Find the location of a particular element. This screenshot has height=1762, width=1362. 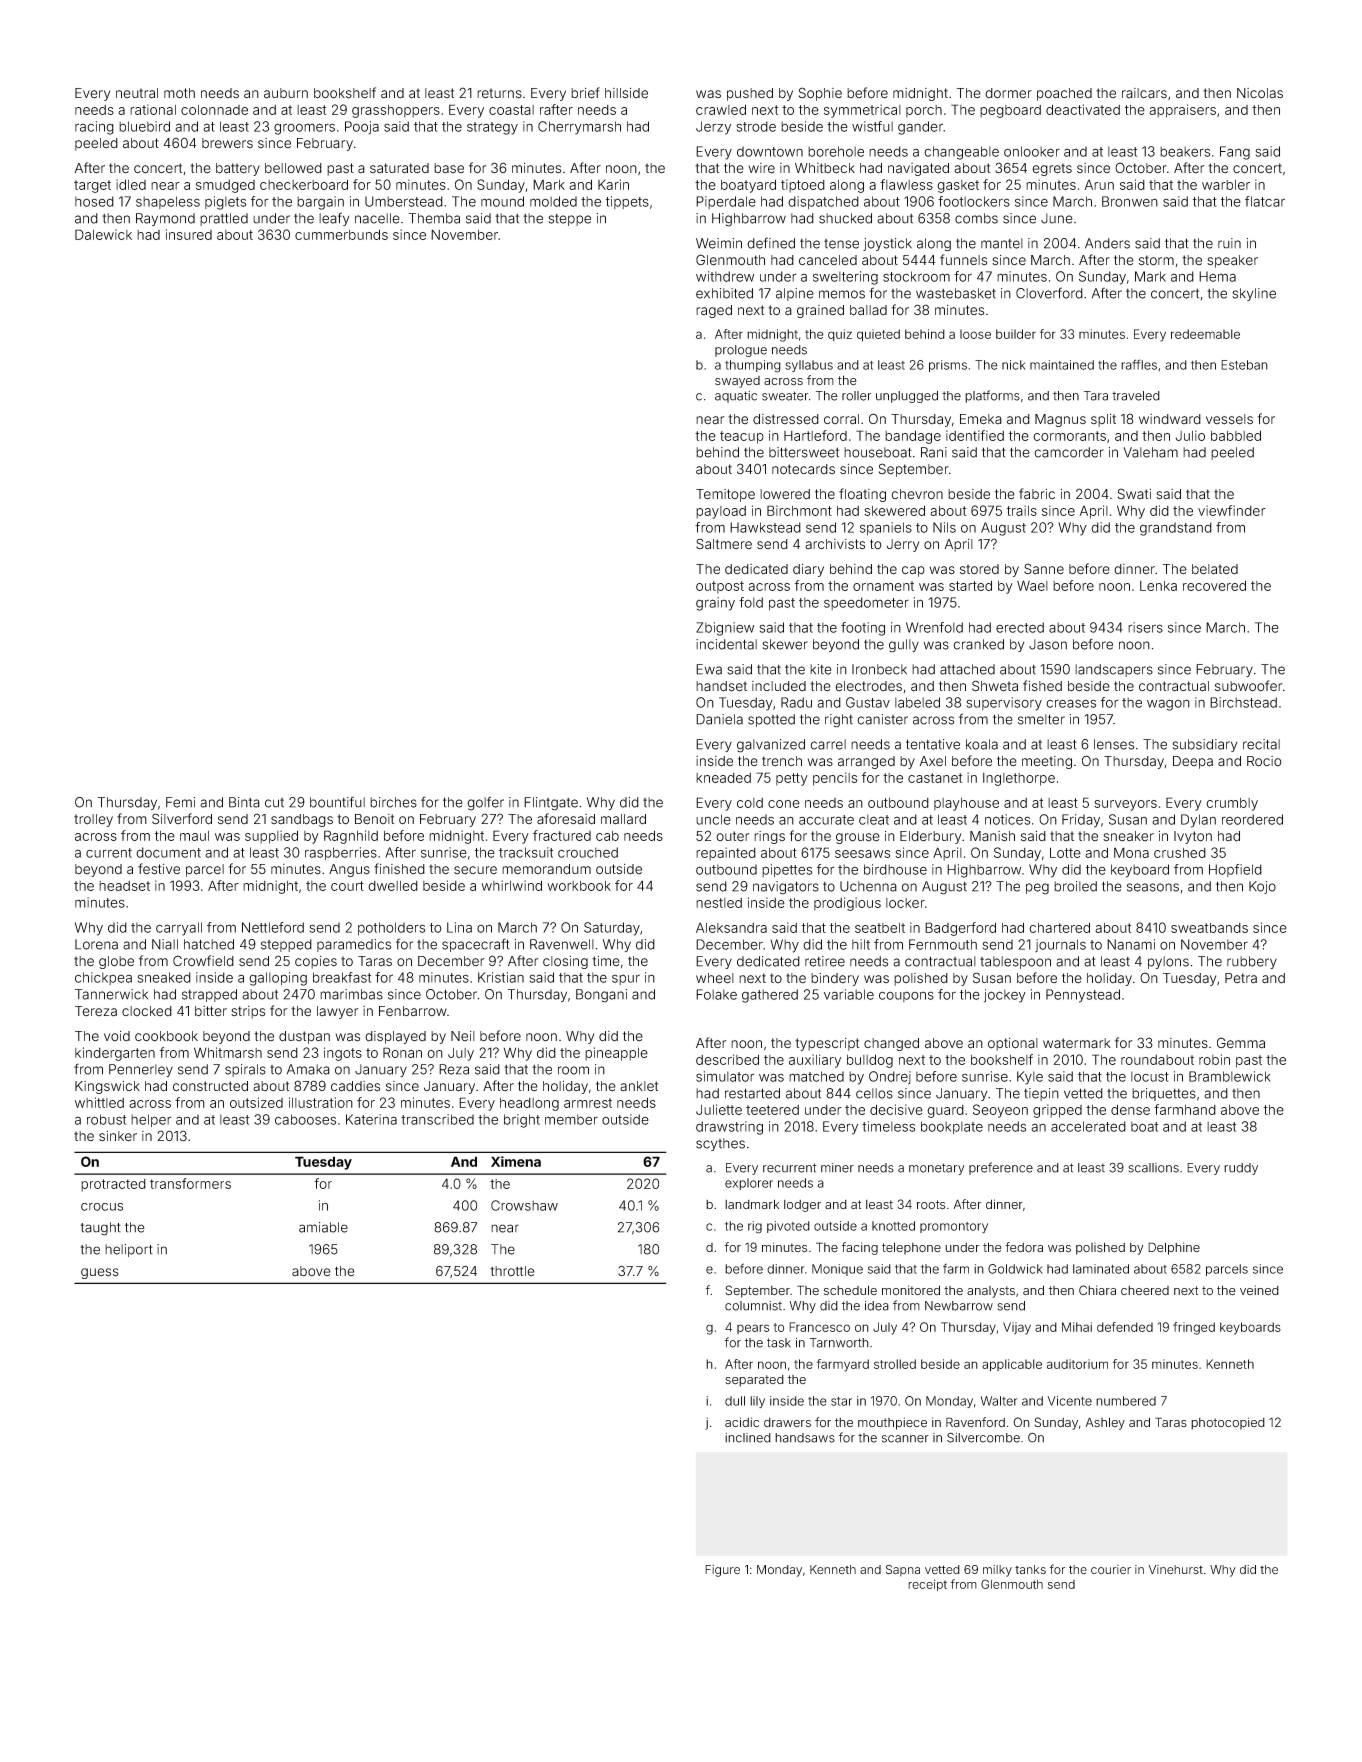

jockey is located at coordinates (1005, 996).
